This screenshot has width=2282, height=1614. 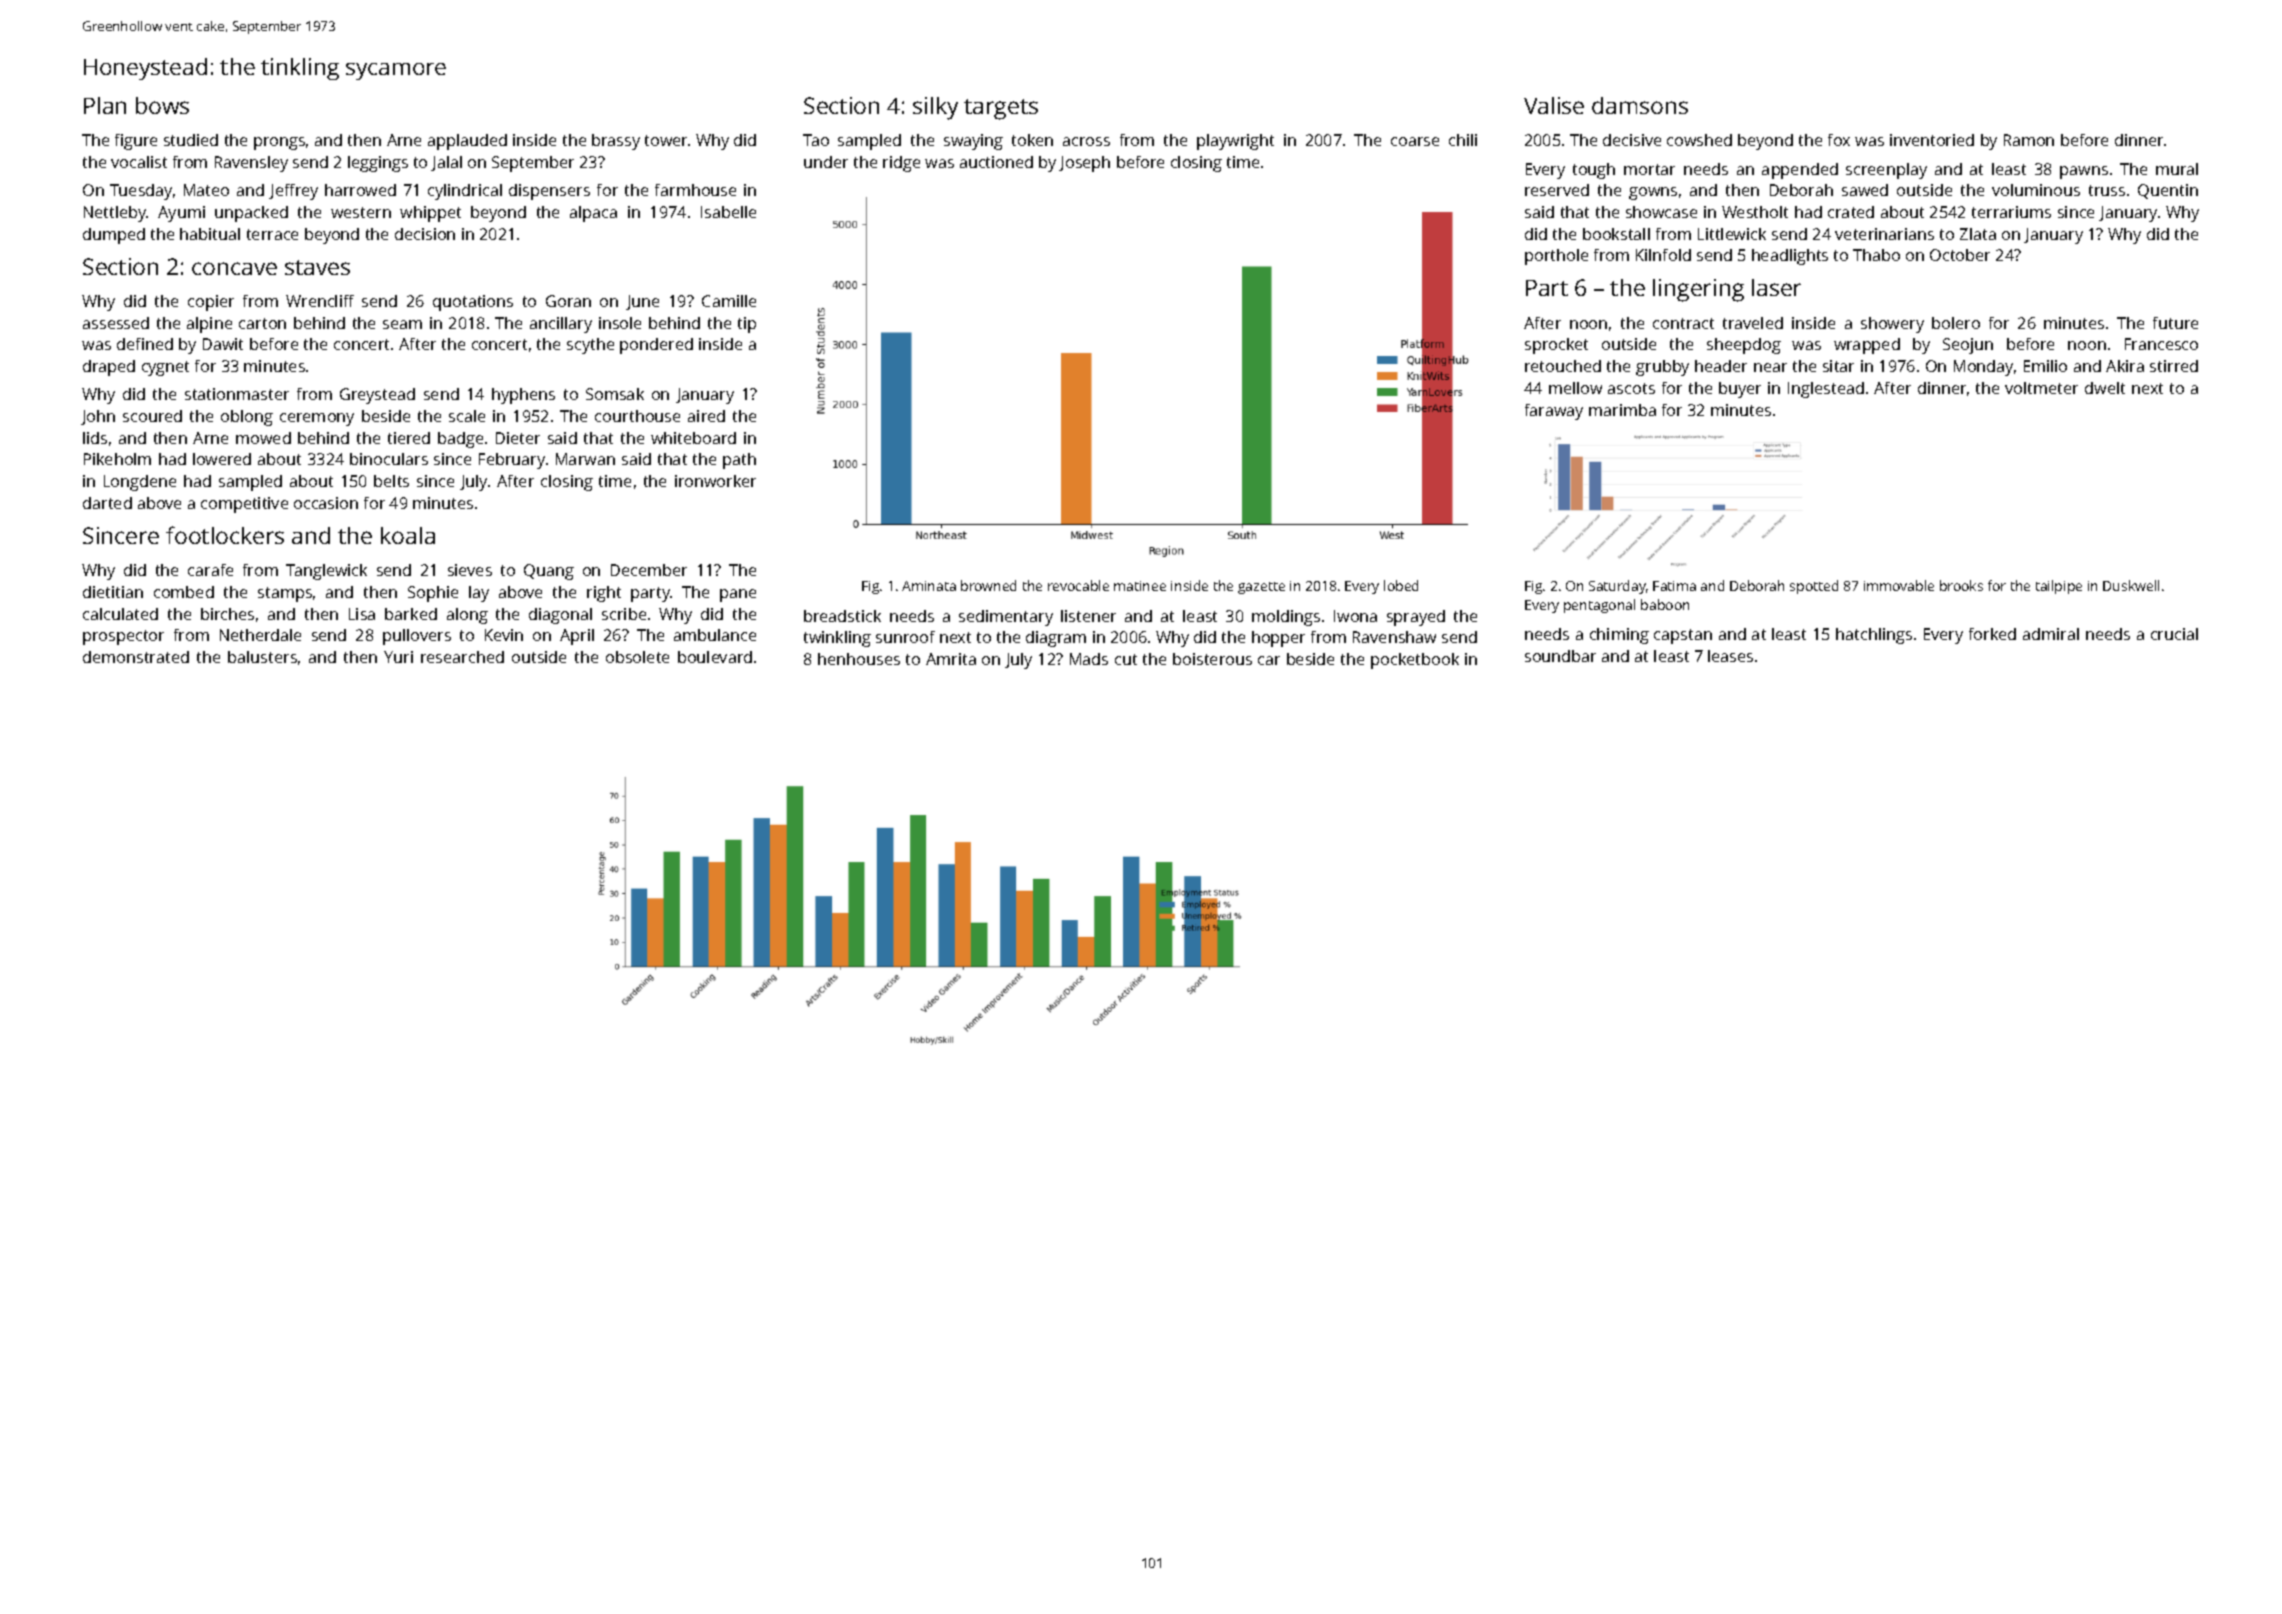 I want to click on sprocket, so click(x=1556, y=346).
